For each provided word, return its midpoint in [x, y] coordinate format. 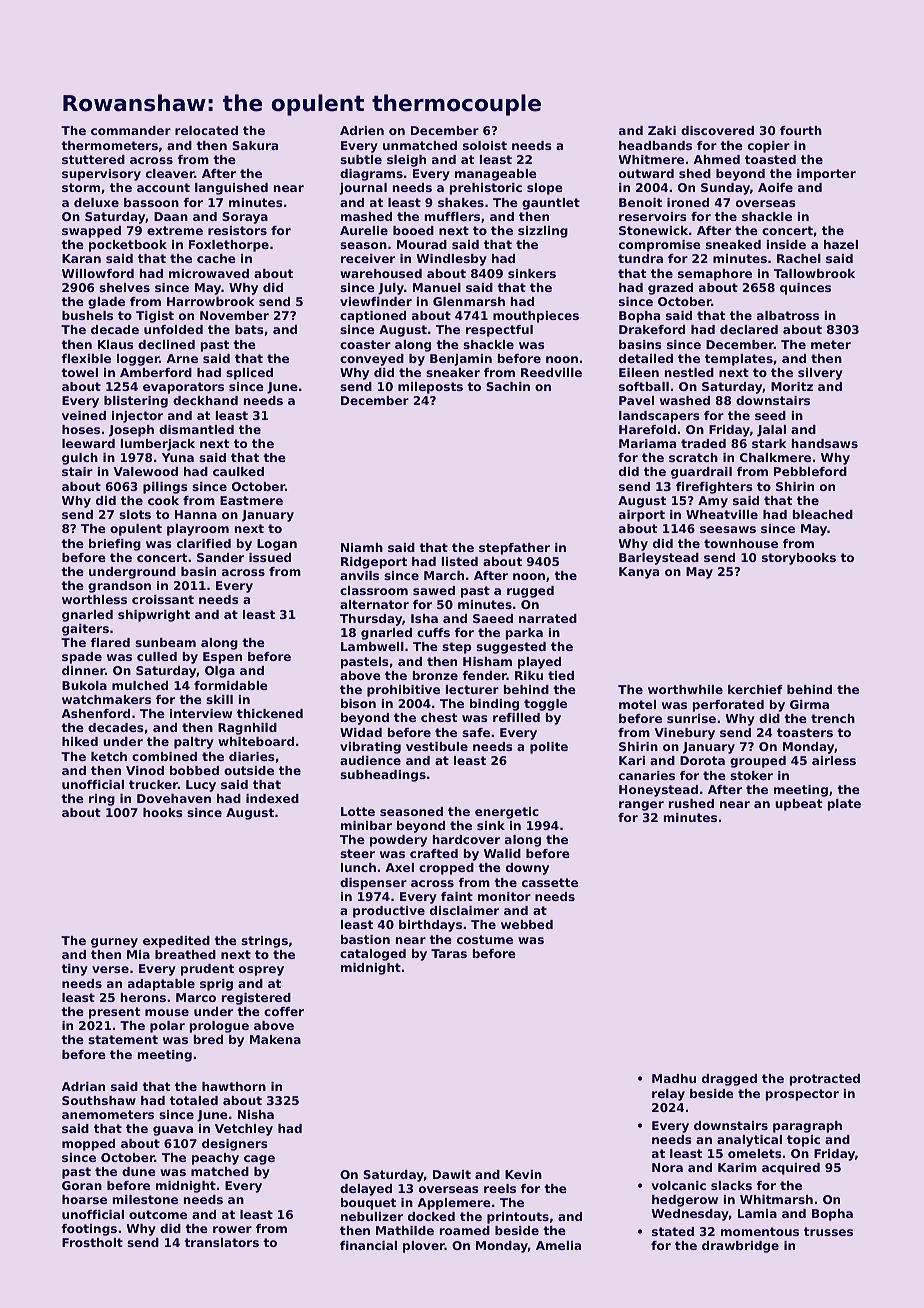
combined [164, 756]
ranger [641, 806]
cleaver [170, 173]
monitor [504, 896]
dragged [729, 1080]
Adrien [362, 130]
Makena [275, 1039]
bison [358, 703]
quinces [805, 289]
